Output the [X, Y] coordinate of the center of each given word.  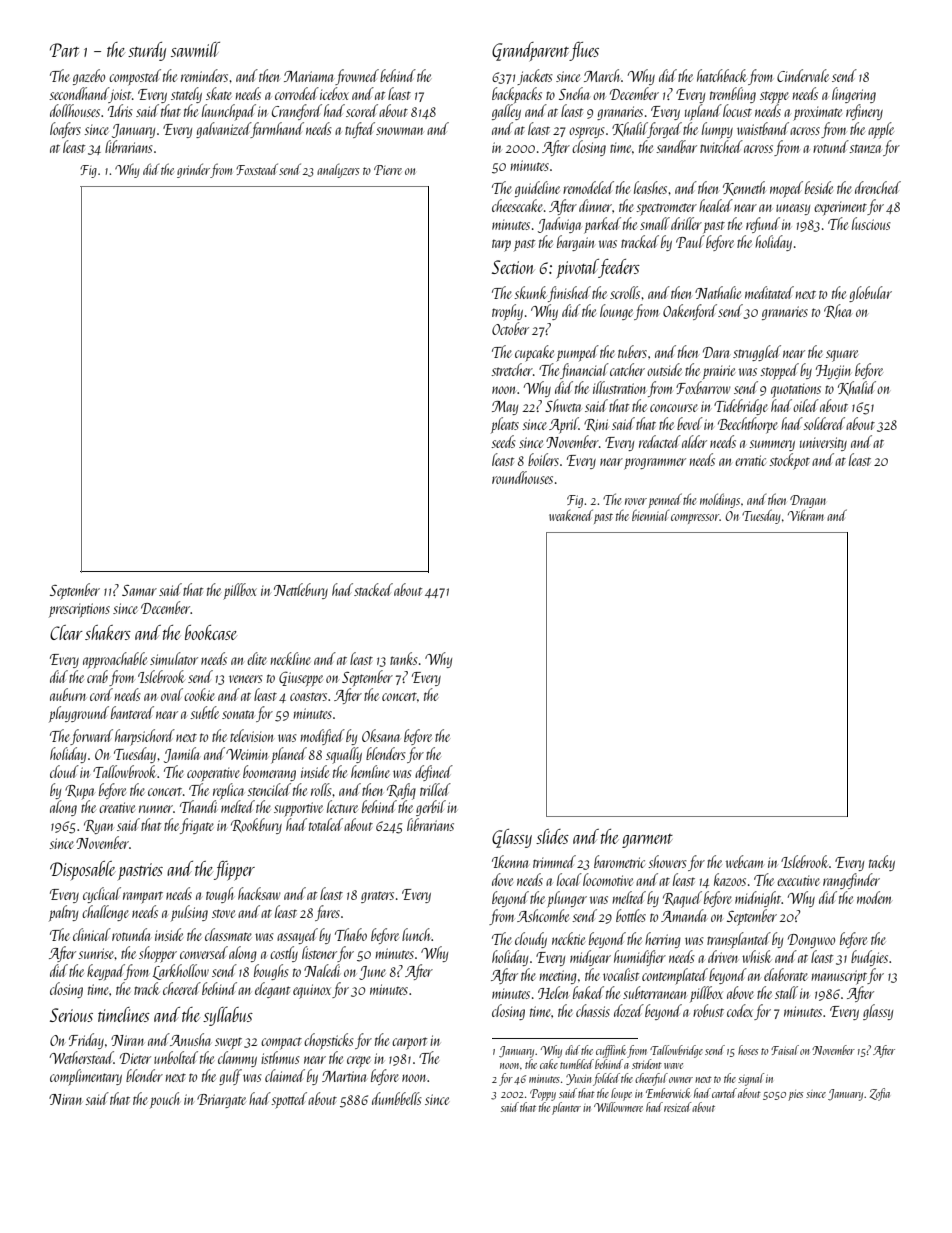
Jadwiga [560, 225]
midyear [590, 958]
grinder [193, 170]
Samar [139, 590]
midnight [758, 899]
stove [223, 913]
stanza [865, 148]
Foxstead [257, 169]
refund [763, 225]
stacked [373, 589]
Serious [71, 1015]
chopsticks [329, 1041]
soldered [824, 423]
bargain [575, 243]
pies [795, 1095]
